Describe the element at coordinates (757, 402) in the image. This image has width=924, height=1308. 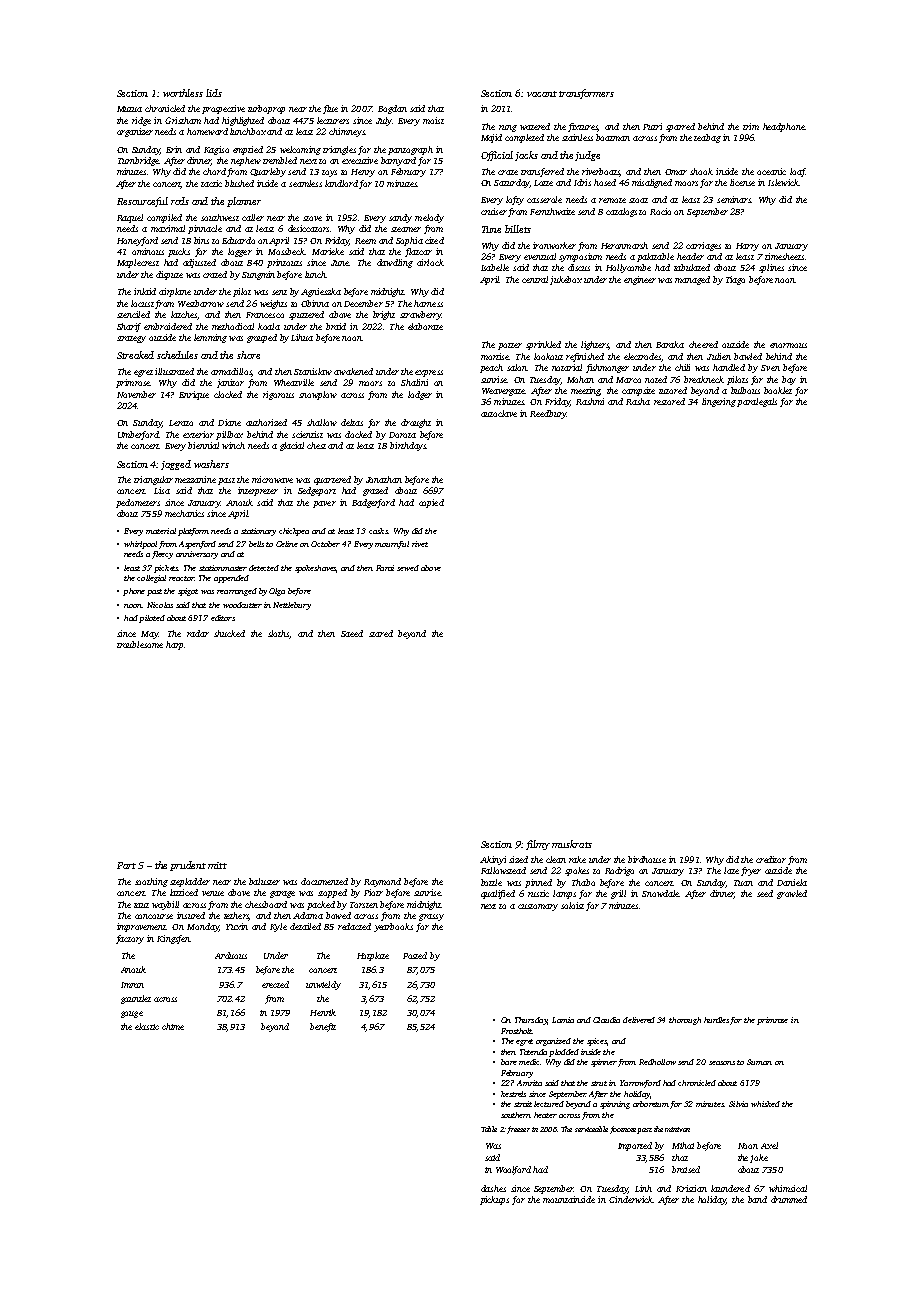
I see `paralegals` at that location.
